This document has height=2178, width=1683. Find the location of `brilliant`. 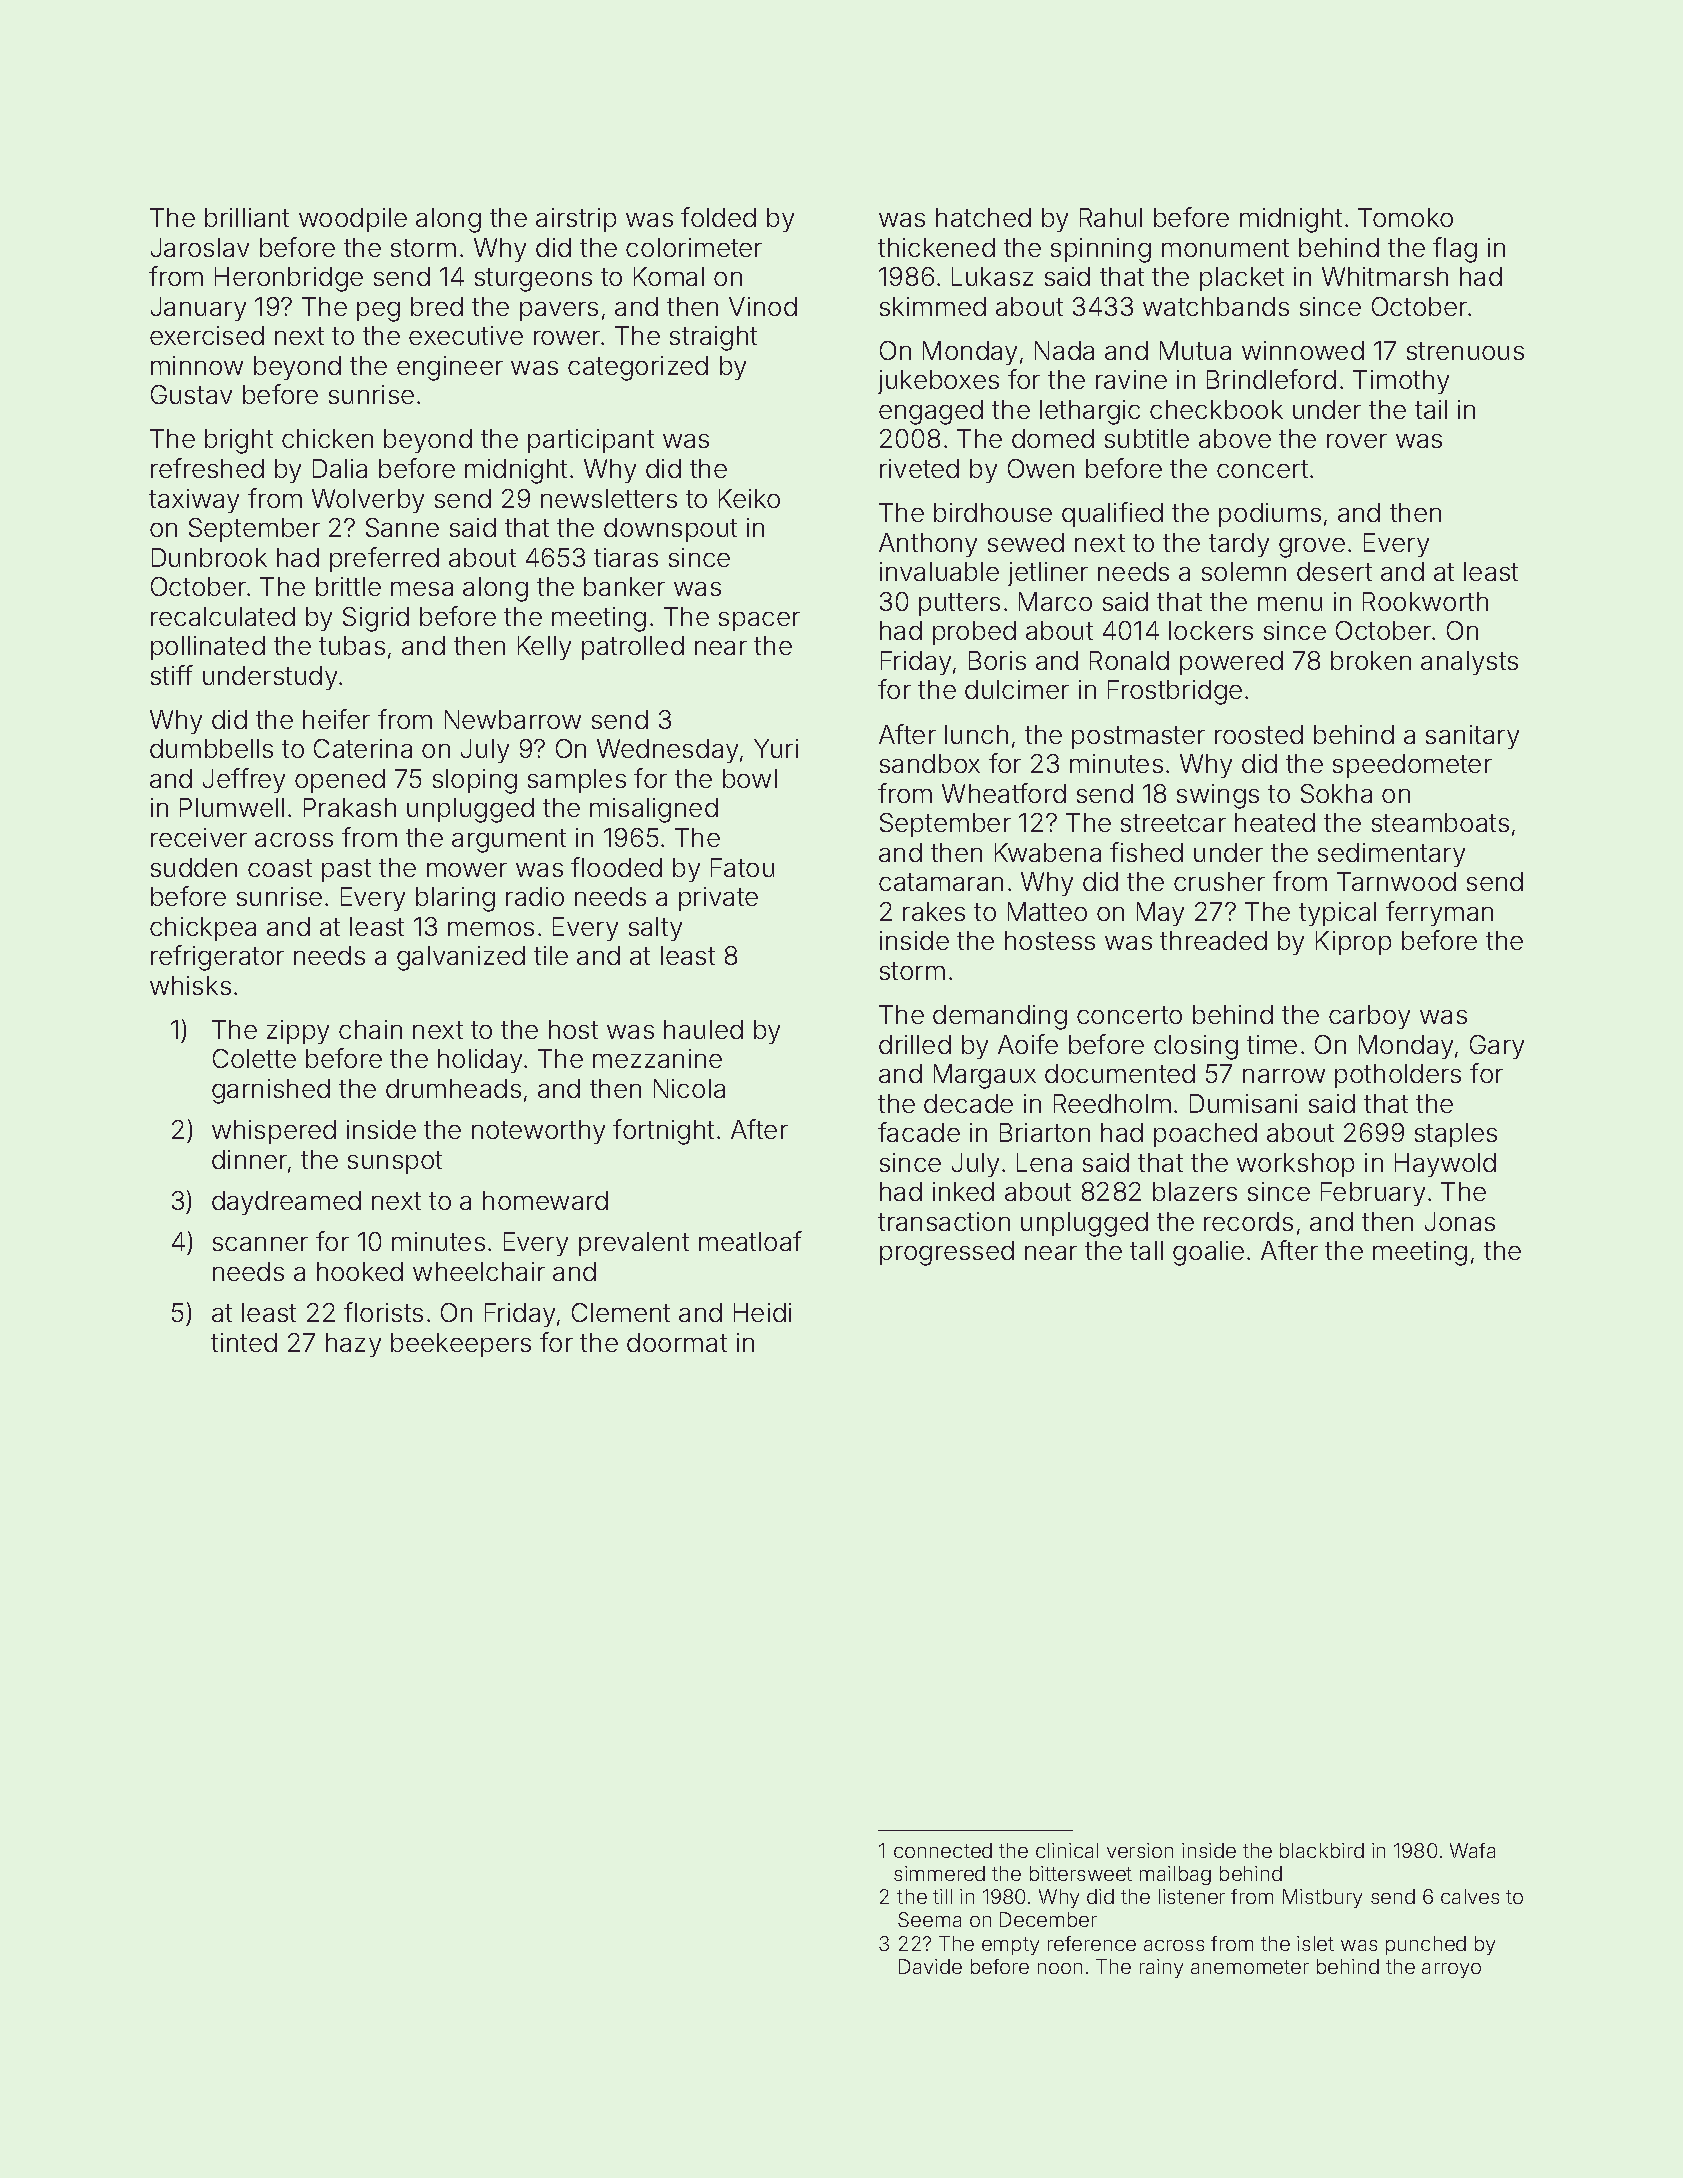

brilliant is located at coordinates (247, 217).
